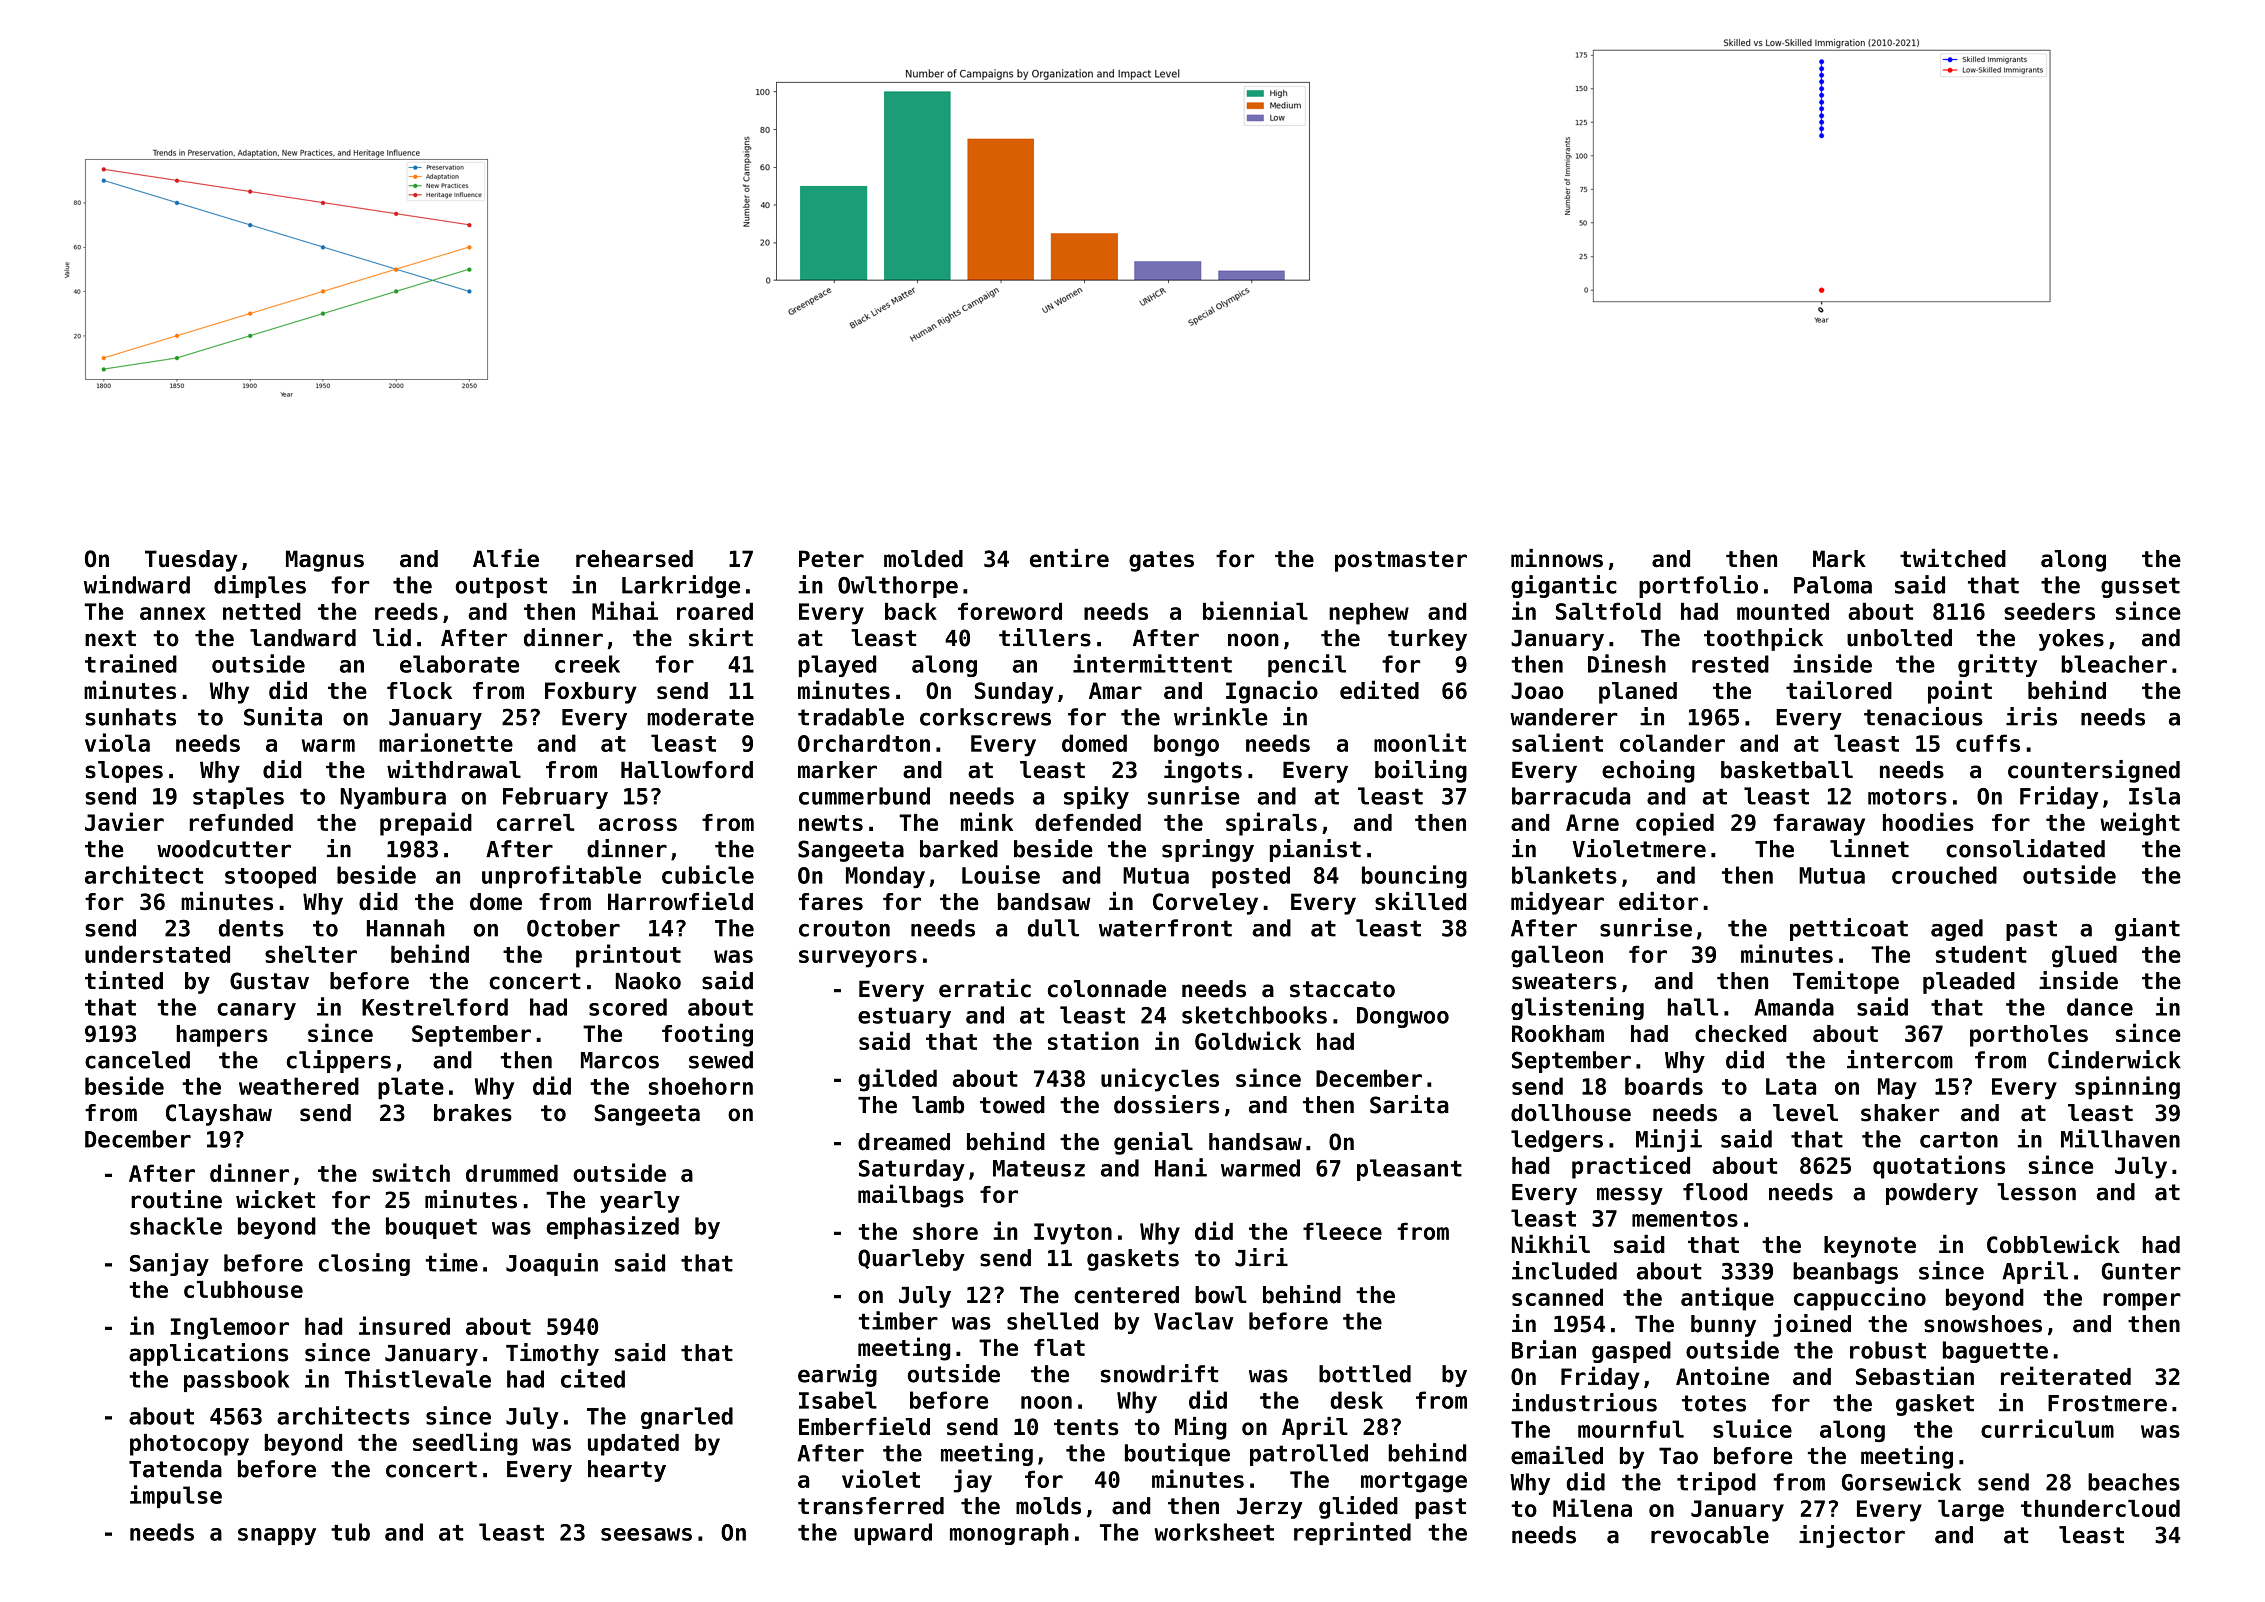  Describe the element at coordinates (2025, 848) in the screenshot. I see `consolidated` at that location.
